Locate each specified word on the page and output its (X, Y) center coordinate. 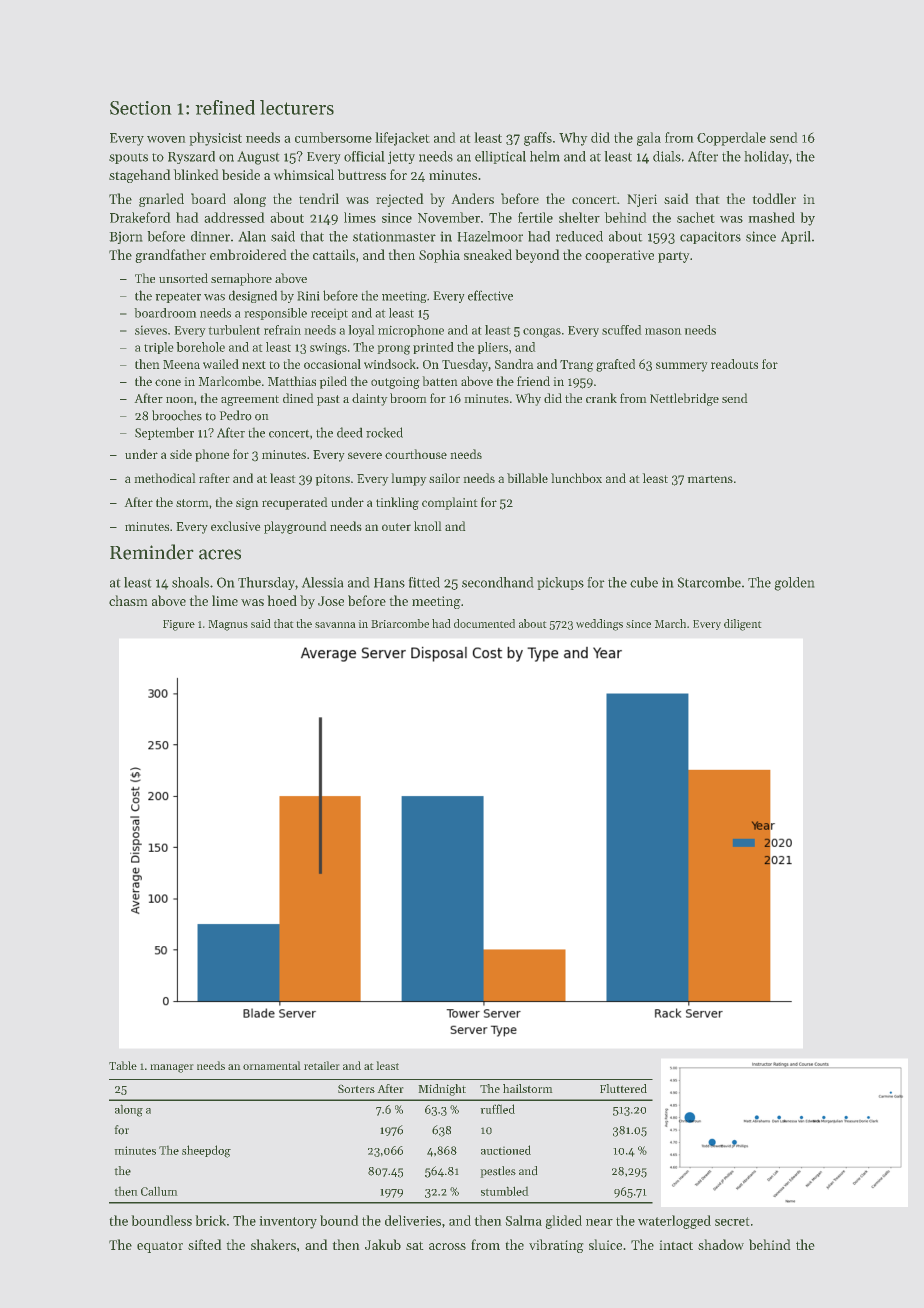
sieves (151, 330)
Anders (472, 198)
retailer (322, 1065)
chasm (128, 600)
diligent (743, 625)
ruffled (497, 1109)
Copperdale (731, 139)
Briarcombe (400, 623)
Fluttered (623, 1088)
